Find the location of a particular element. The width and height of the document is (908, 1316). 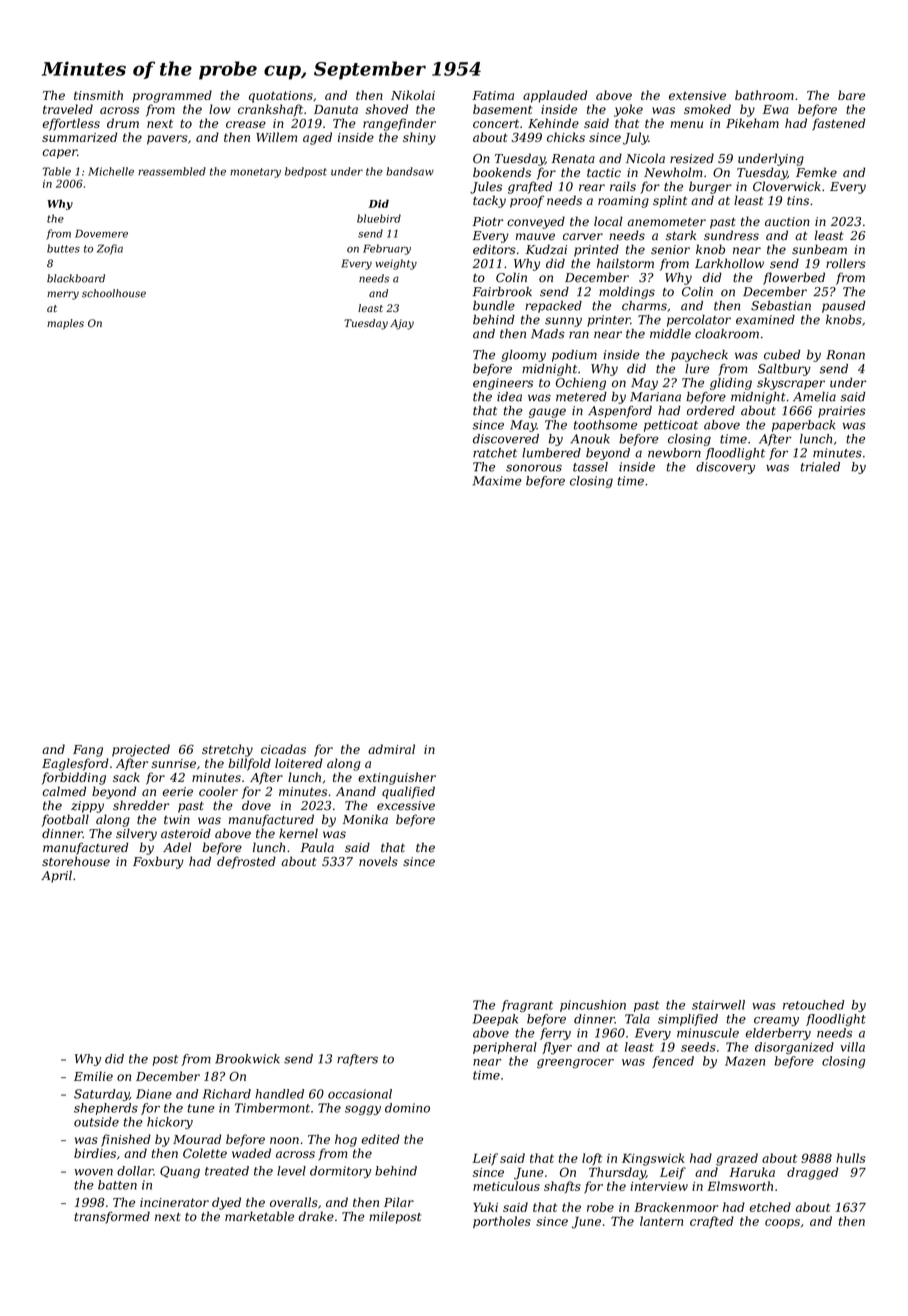

bluebird is located at coordinates (379, 218).
